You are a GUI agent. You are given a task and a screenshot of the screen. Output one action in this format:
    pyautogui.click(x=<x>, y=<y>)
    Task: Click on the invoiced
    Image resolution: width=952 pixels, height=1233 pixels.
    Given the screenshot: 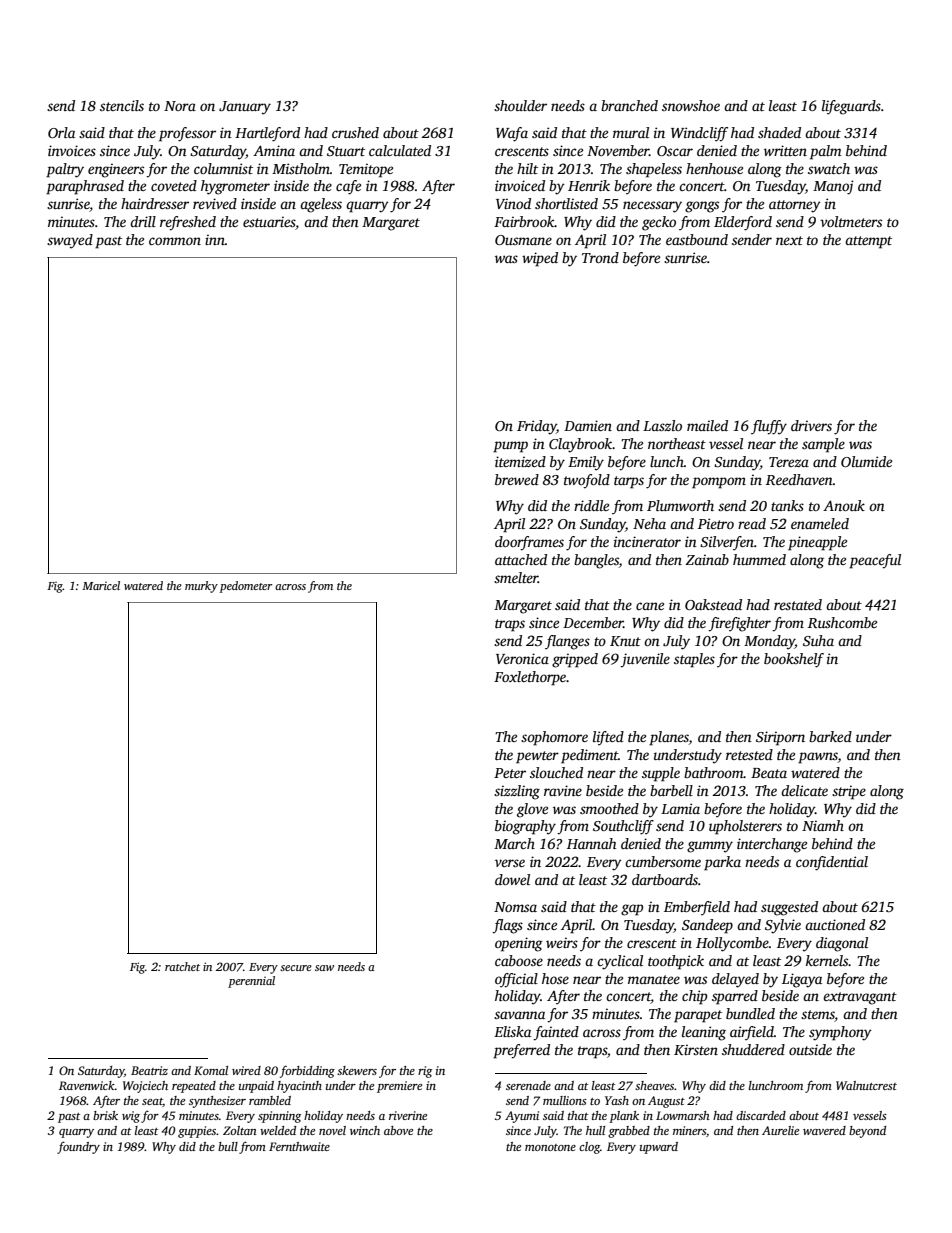 What is the action you would take?
    pyautogui.click(x=520, y=185)
